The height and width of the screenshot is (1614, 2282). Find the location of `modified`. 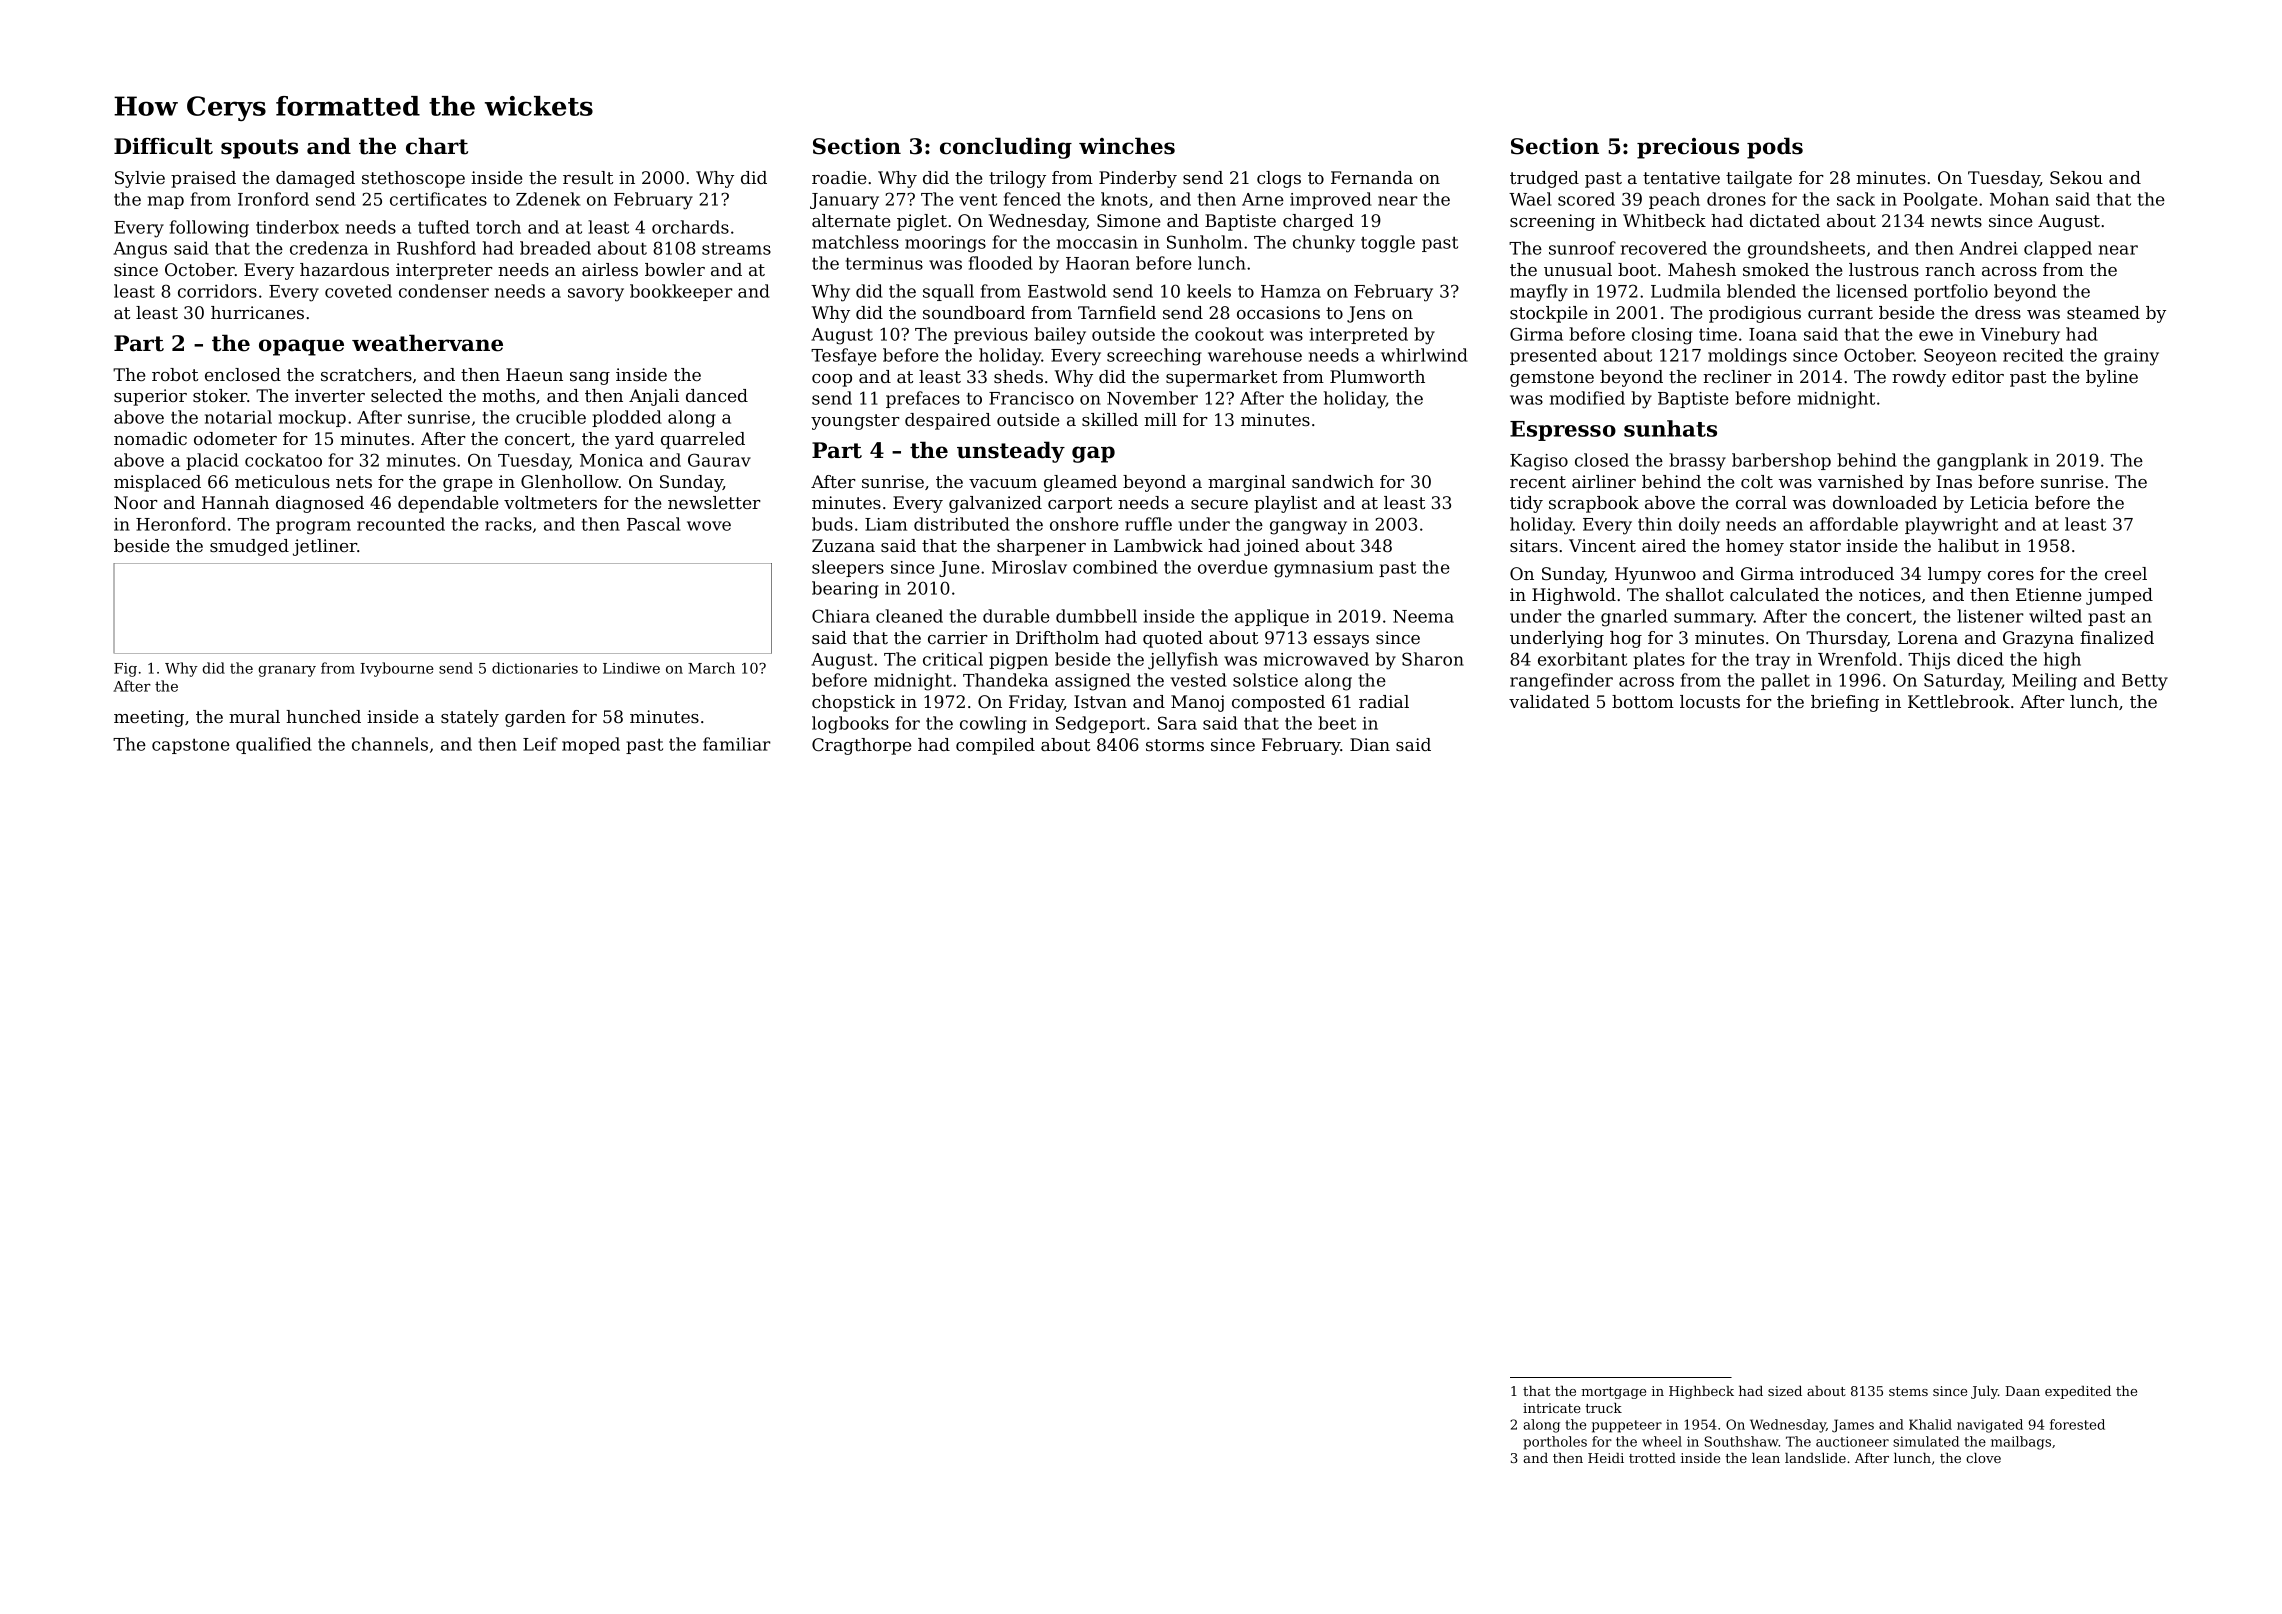

modified is located at coordinates (1587, 398).
